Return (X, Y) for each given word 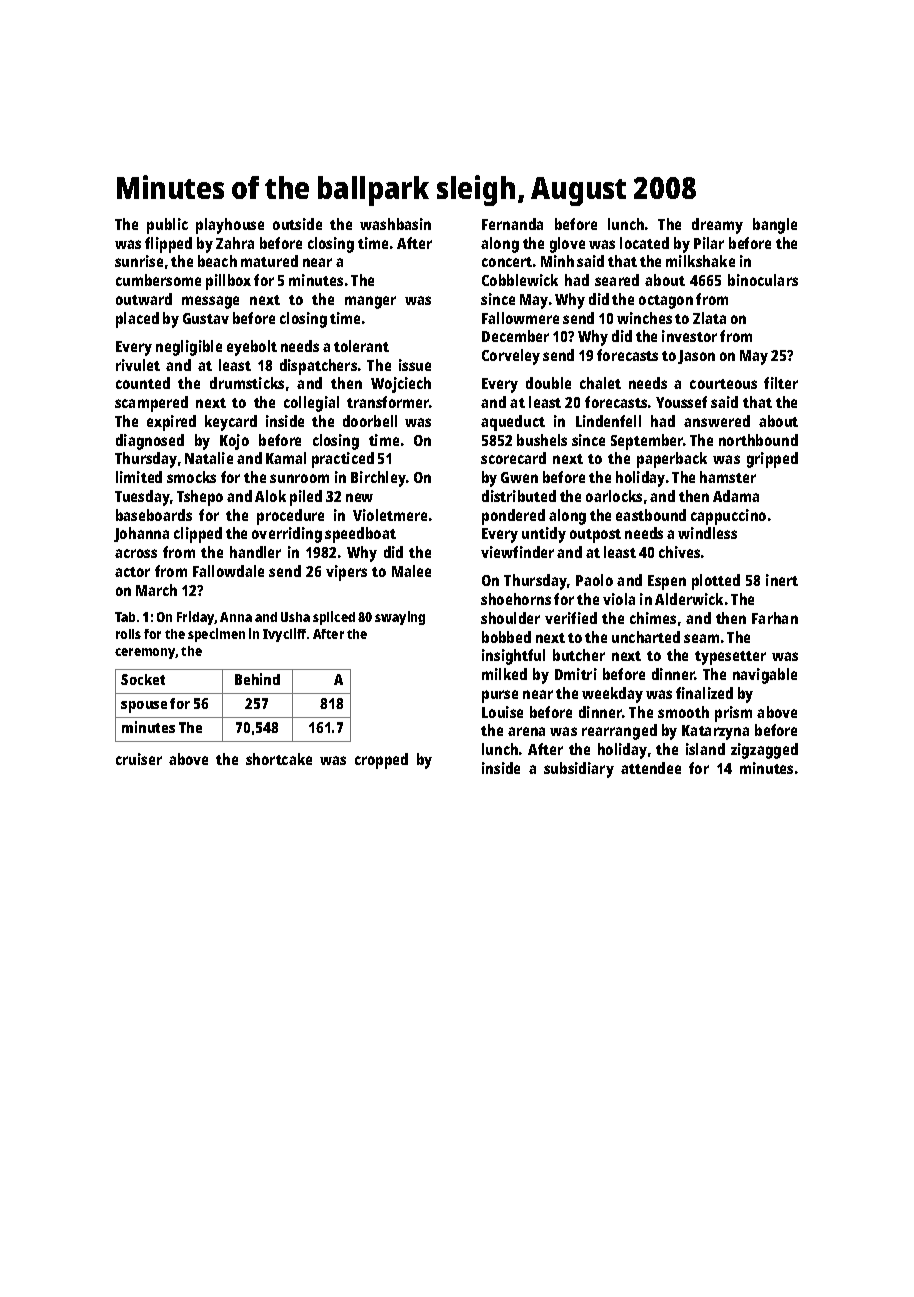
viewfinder (517, 552)
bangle (775, 226)
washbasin (395, 224)
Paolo (594, 580)
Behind (257, 679)
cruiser (139, 759)
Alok (270, 496)
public (167, 226)
